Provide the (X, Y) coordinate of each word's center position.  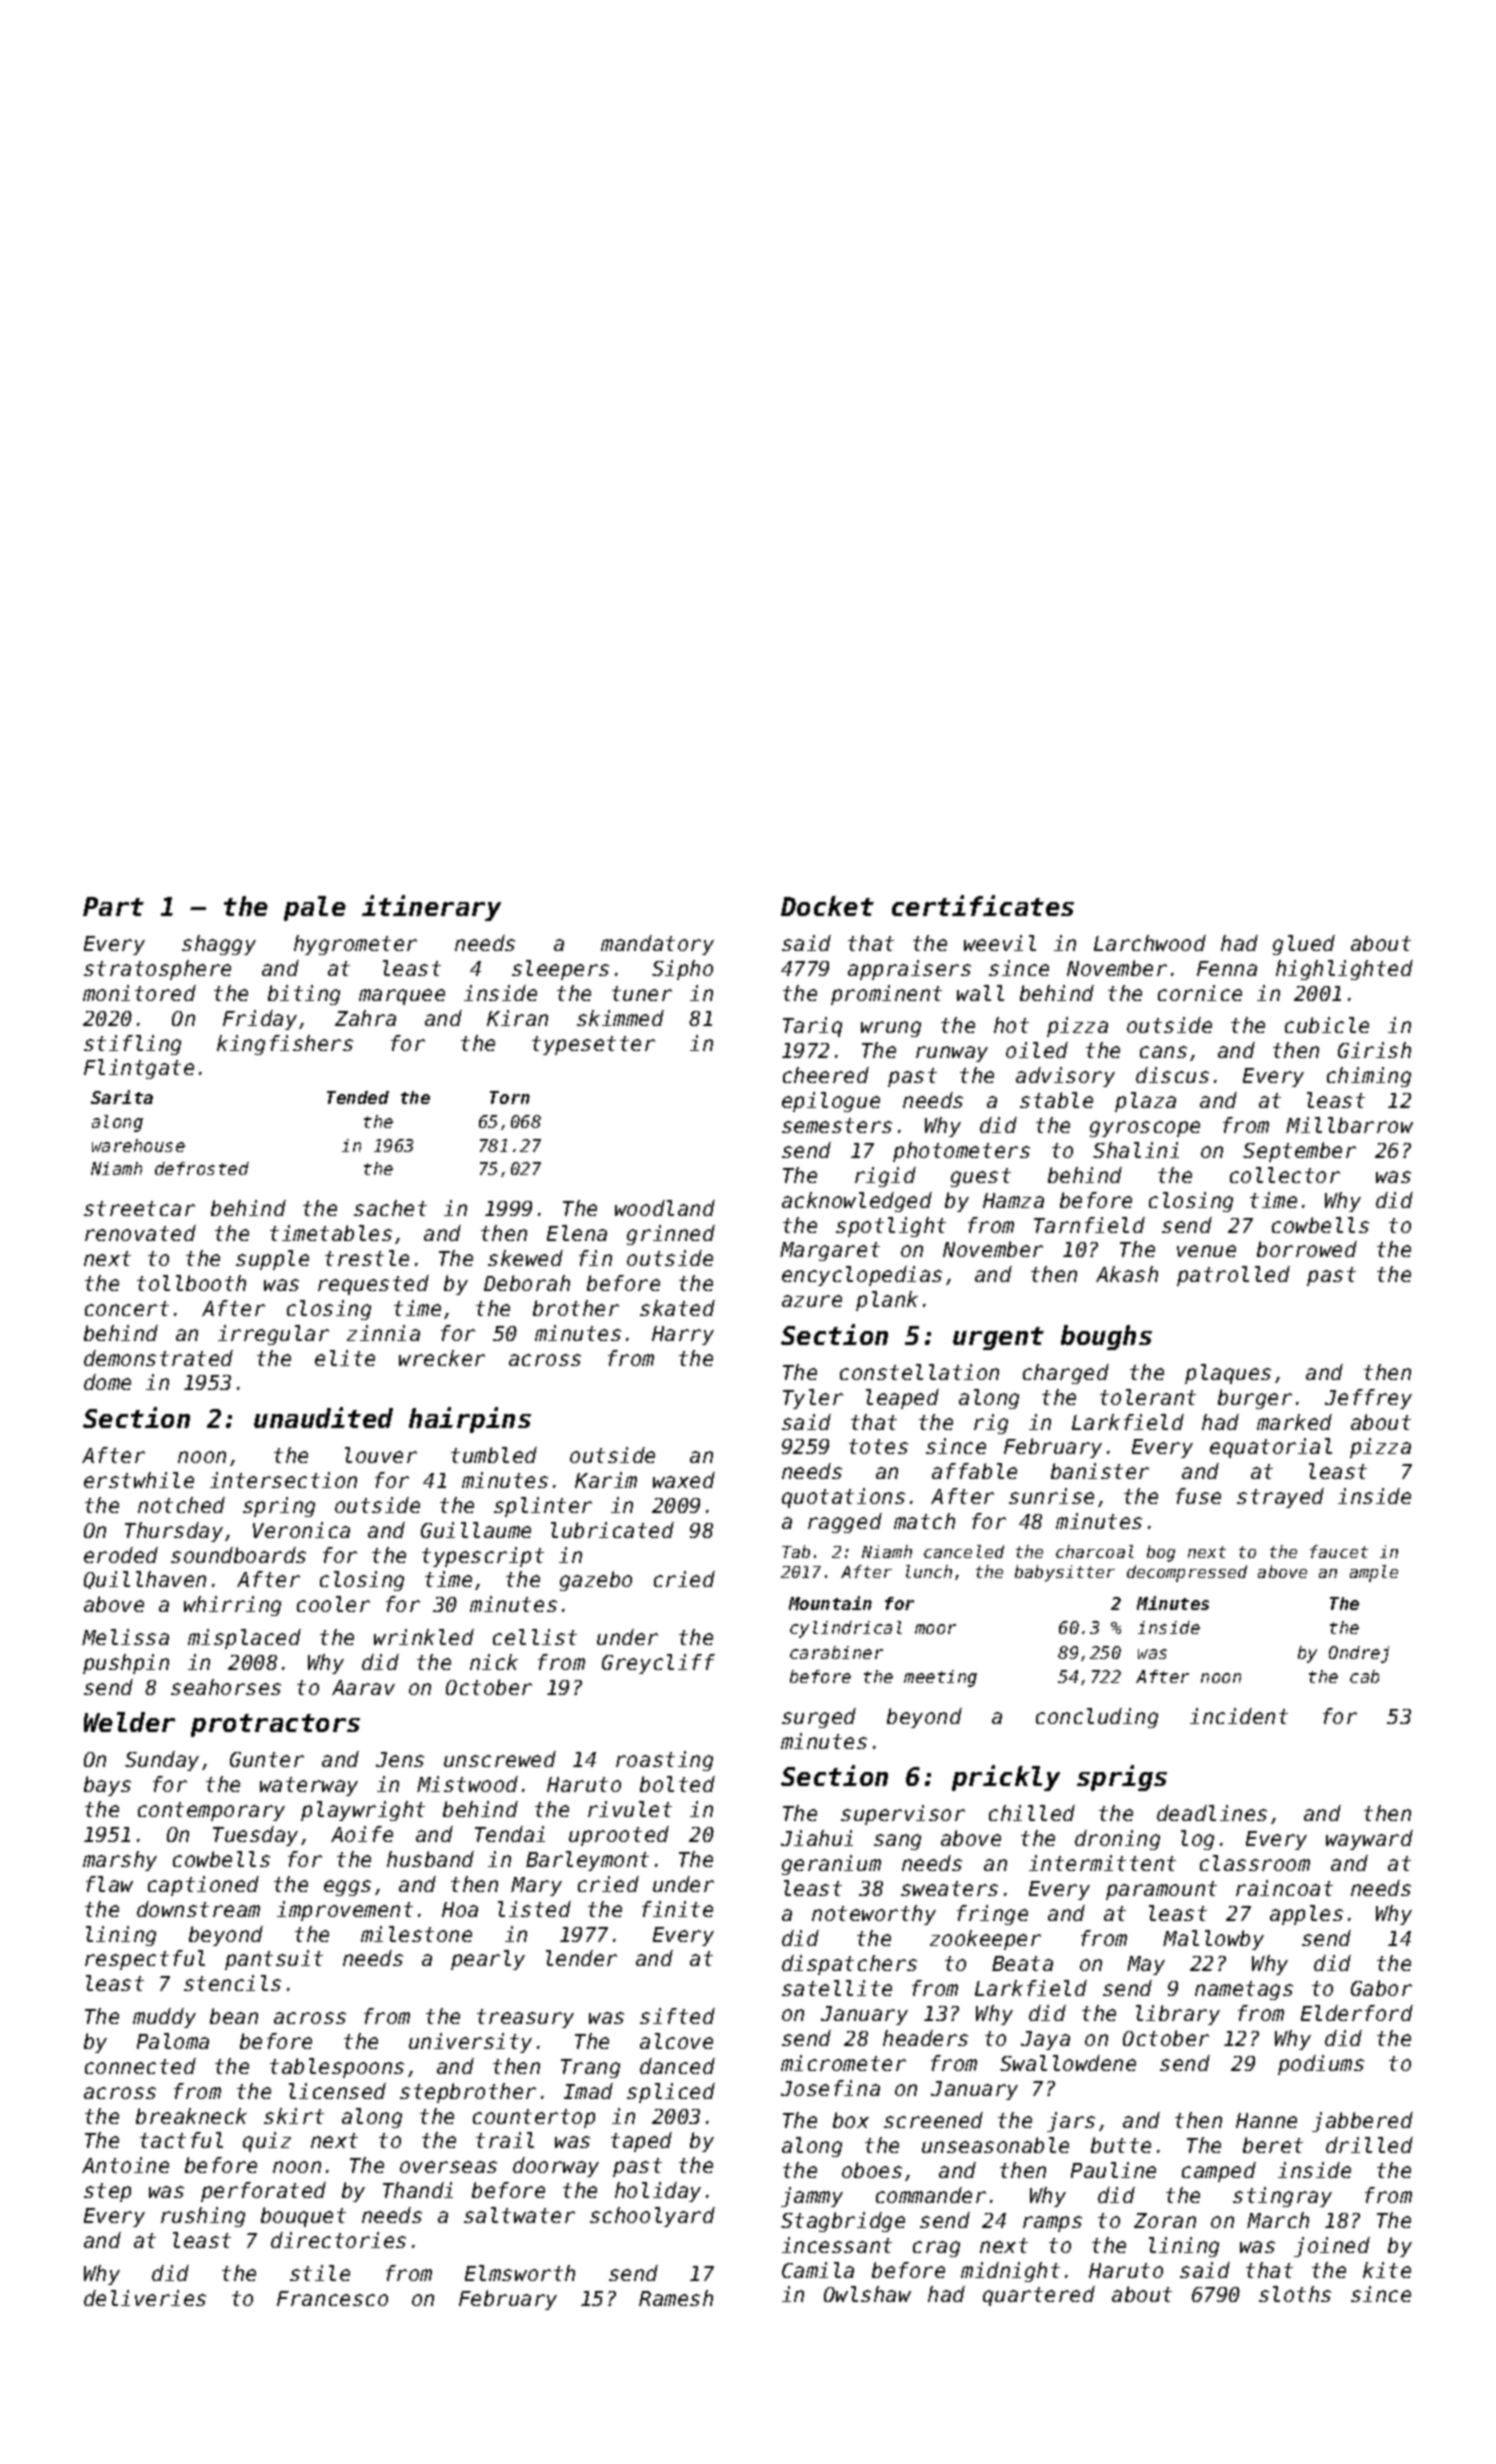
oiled (1037, 1050)
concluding (1097, 1718)
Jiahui (817, 1838)
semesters (837, 1125)
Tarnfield (1089, 1225)
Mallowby (1213, 1940)
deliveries (145, 2298)
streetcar (139, 1208)
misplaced (244, 1639)
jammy (812, 2197)
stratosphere (157, 970)
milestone (416, 1934)
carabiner (836, 1652)
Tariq (812, 1027)
